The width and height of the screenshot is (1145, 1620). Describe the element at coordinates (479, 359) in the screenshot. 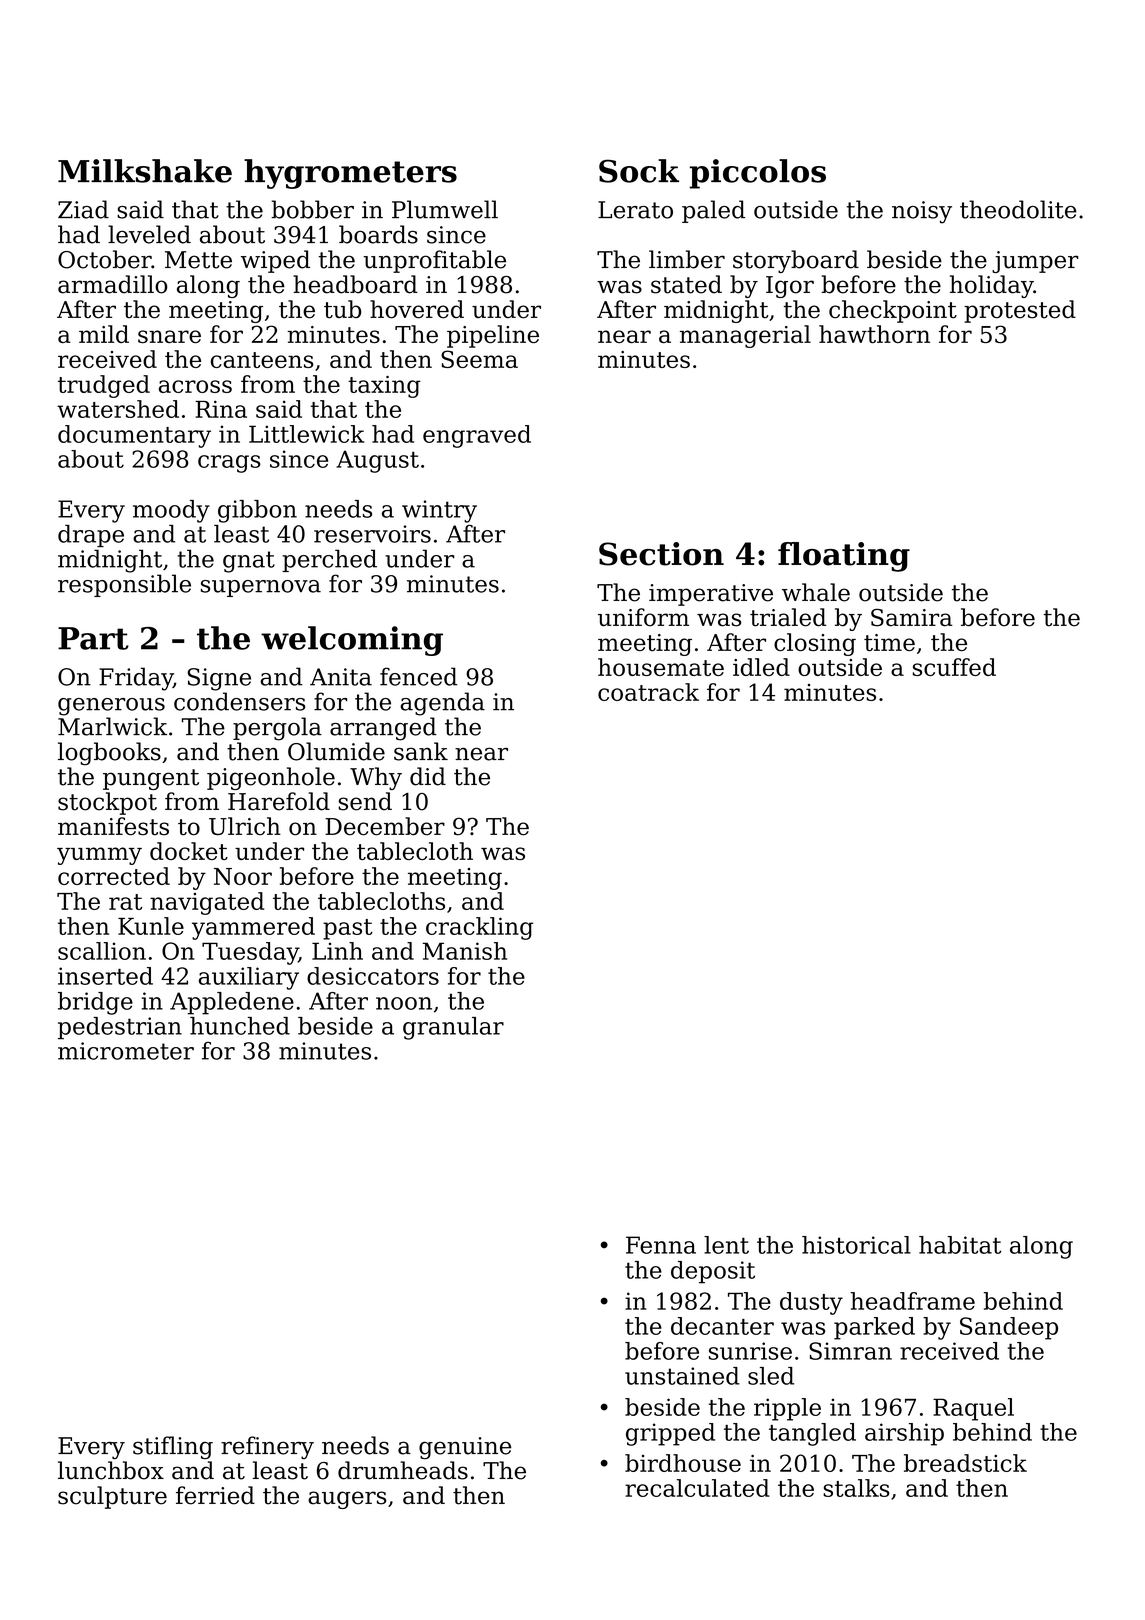

I see `Seema` at that location.
